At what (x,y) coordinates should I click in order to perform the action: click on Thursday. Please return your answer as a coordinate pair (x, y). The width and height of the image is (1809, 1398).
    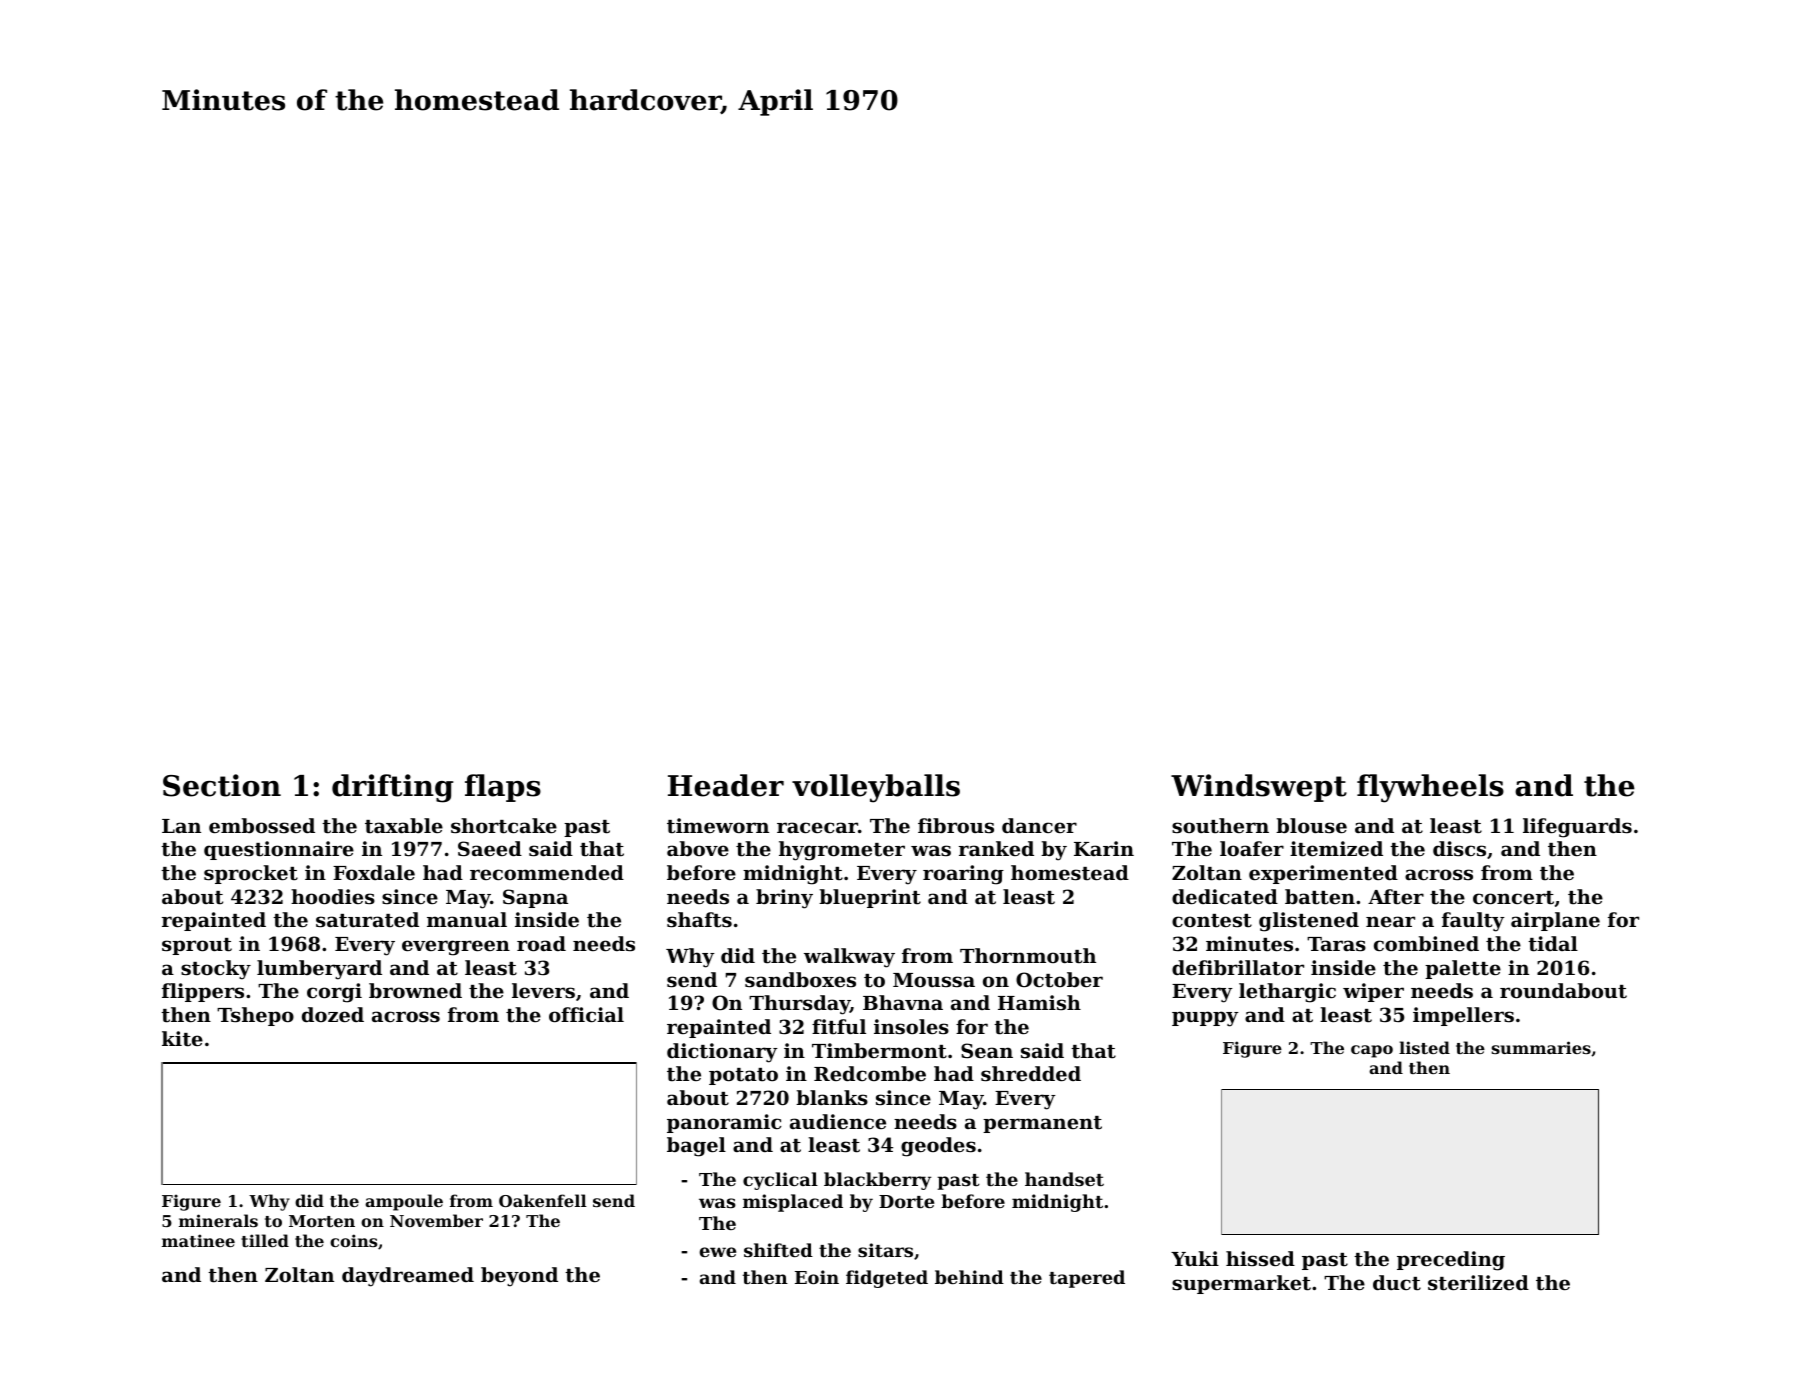
    Looking at the image, I should click on (799, 1005).
